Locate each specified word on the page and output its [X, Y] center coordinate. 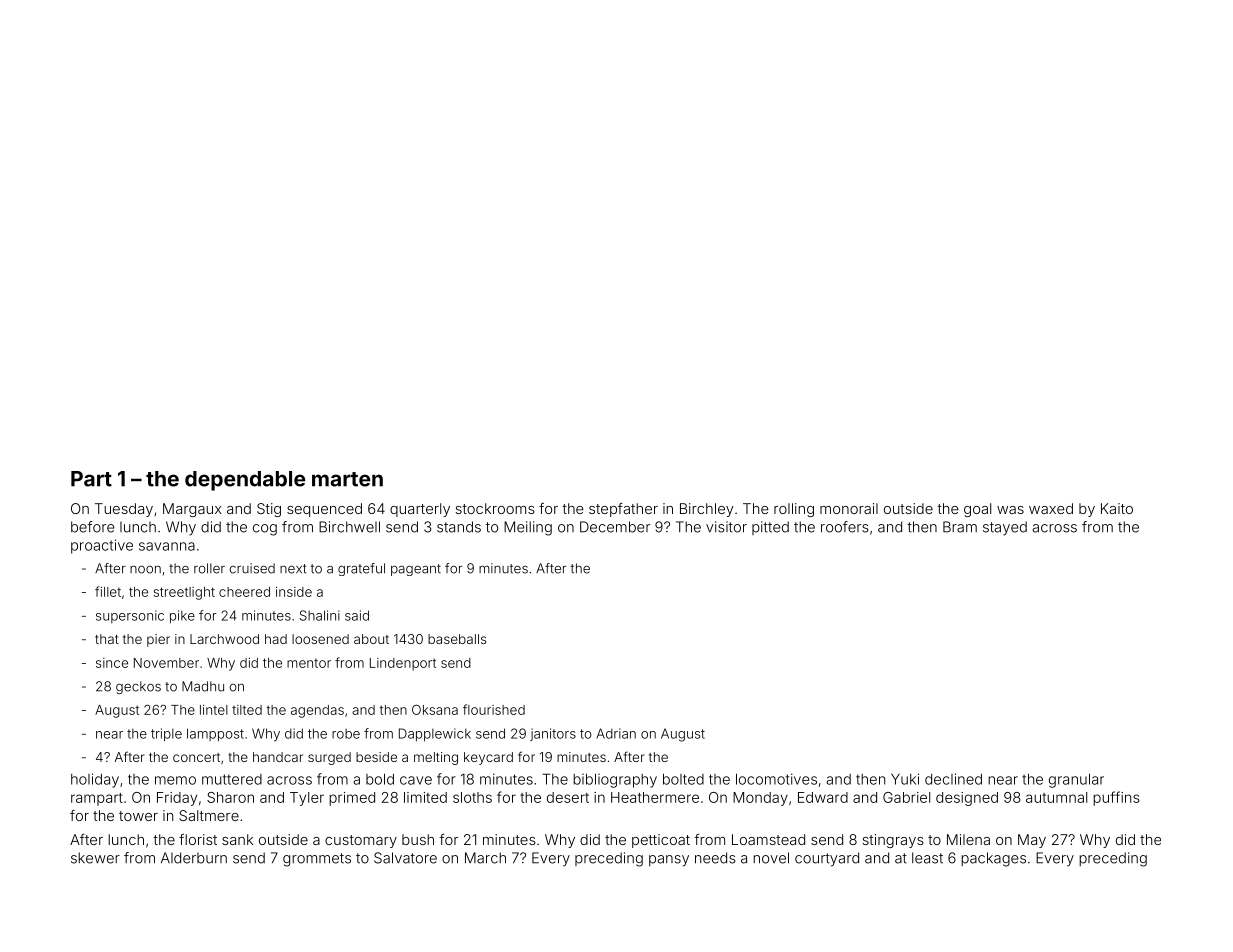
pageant [416, 570]
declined [953, 779]
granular [1076, 781]
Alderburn [194, 858]
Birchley [707, 510]
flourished [494, 709]
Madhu [203, 686]
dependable [245, 481]
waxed [1051, 508]
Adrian [616, 733]
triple [166, 734]
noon [145, 569]
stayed [1005, 528]
